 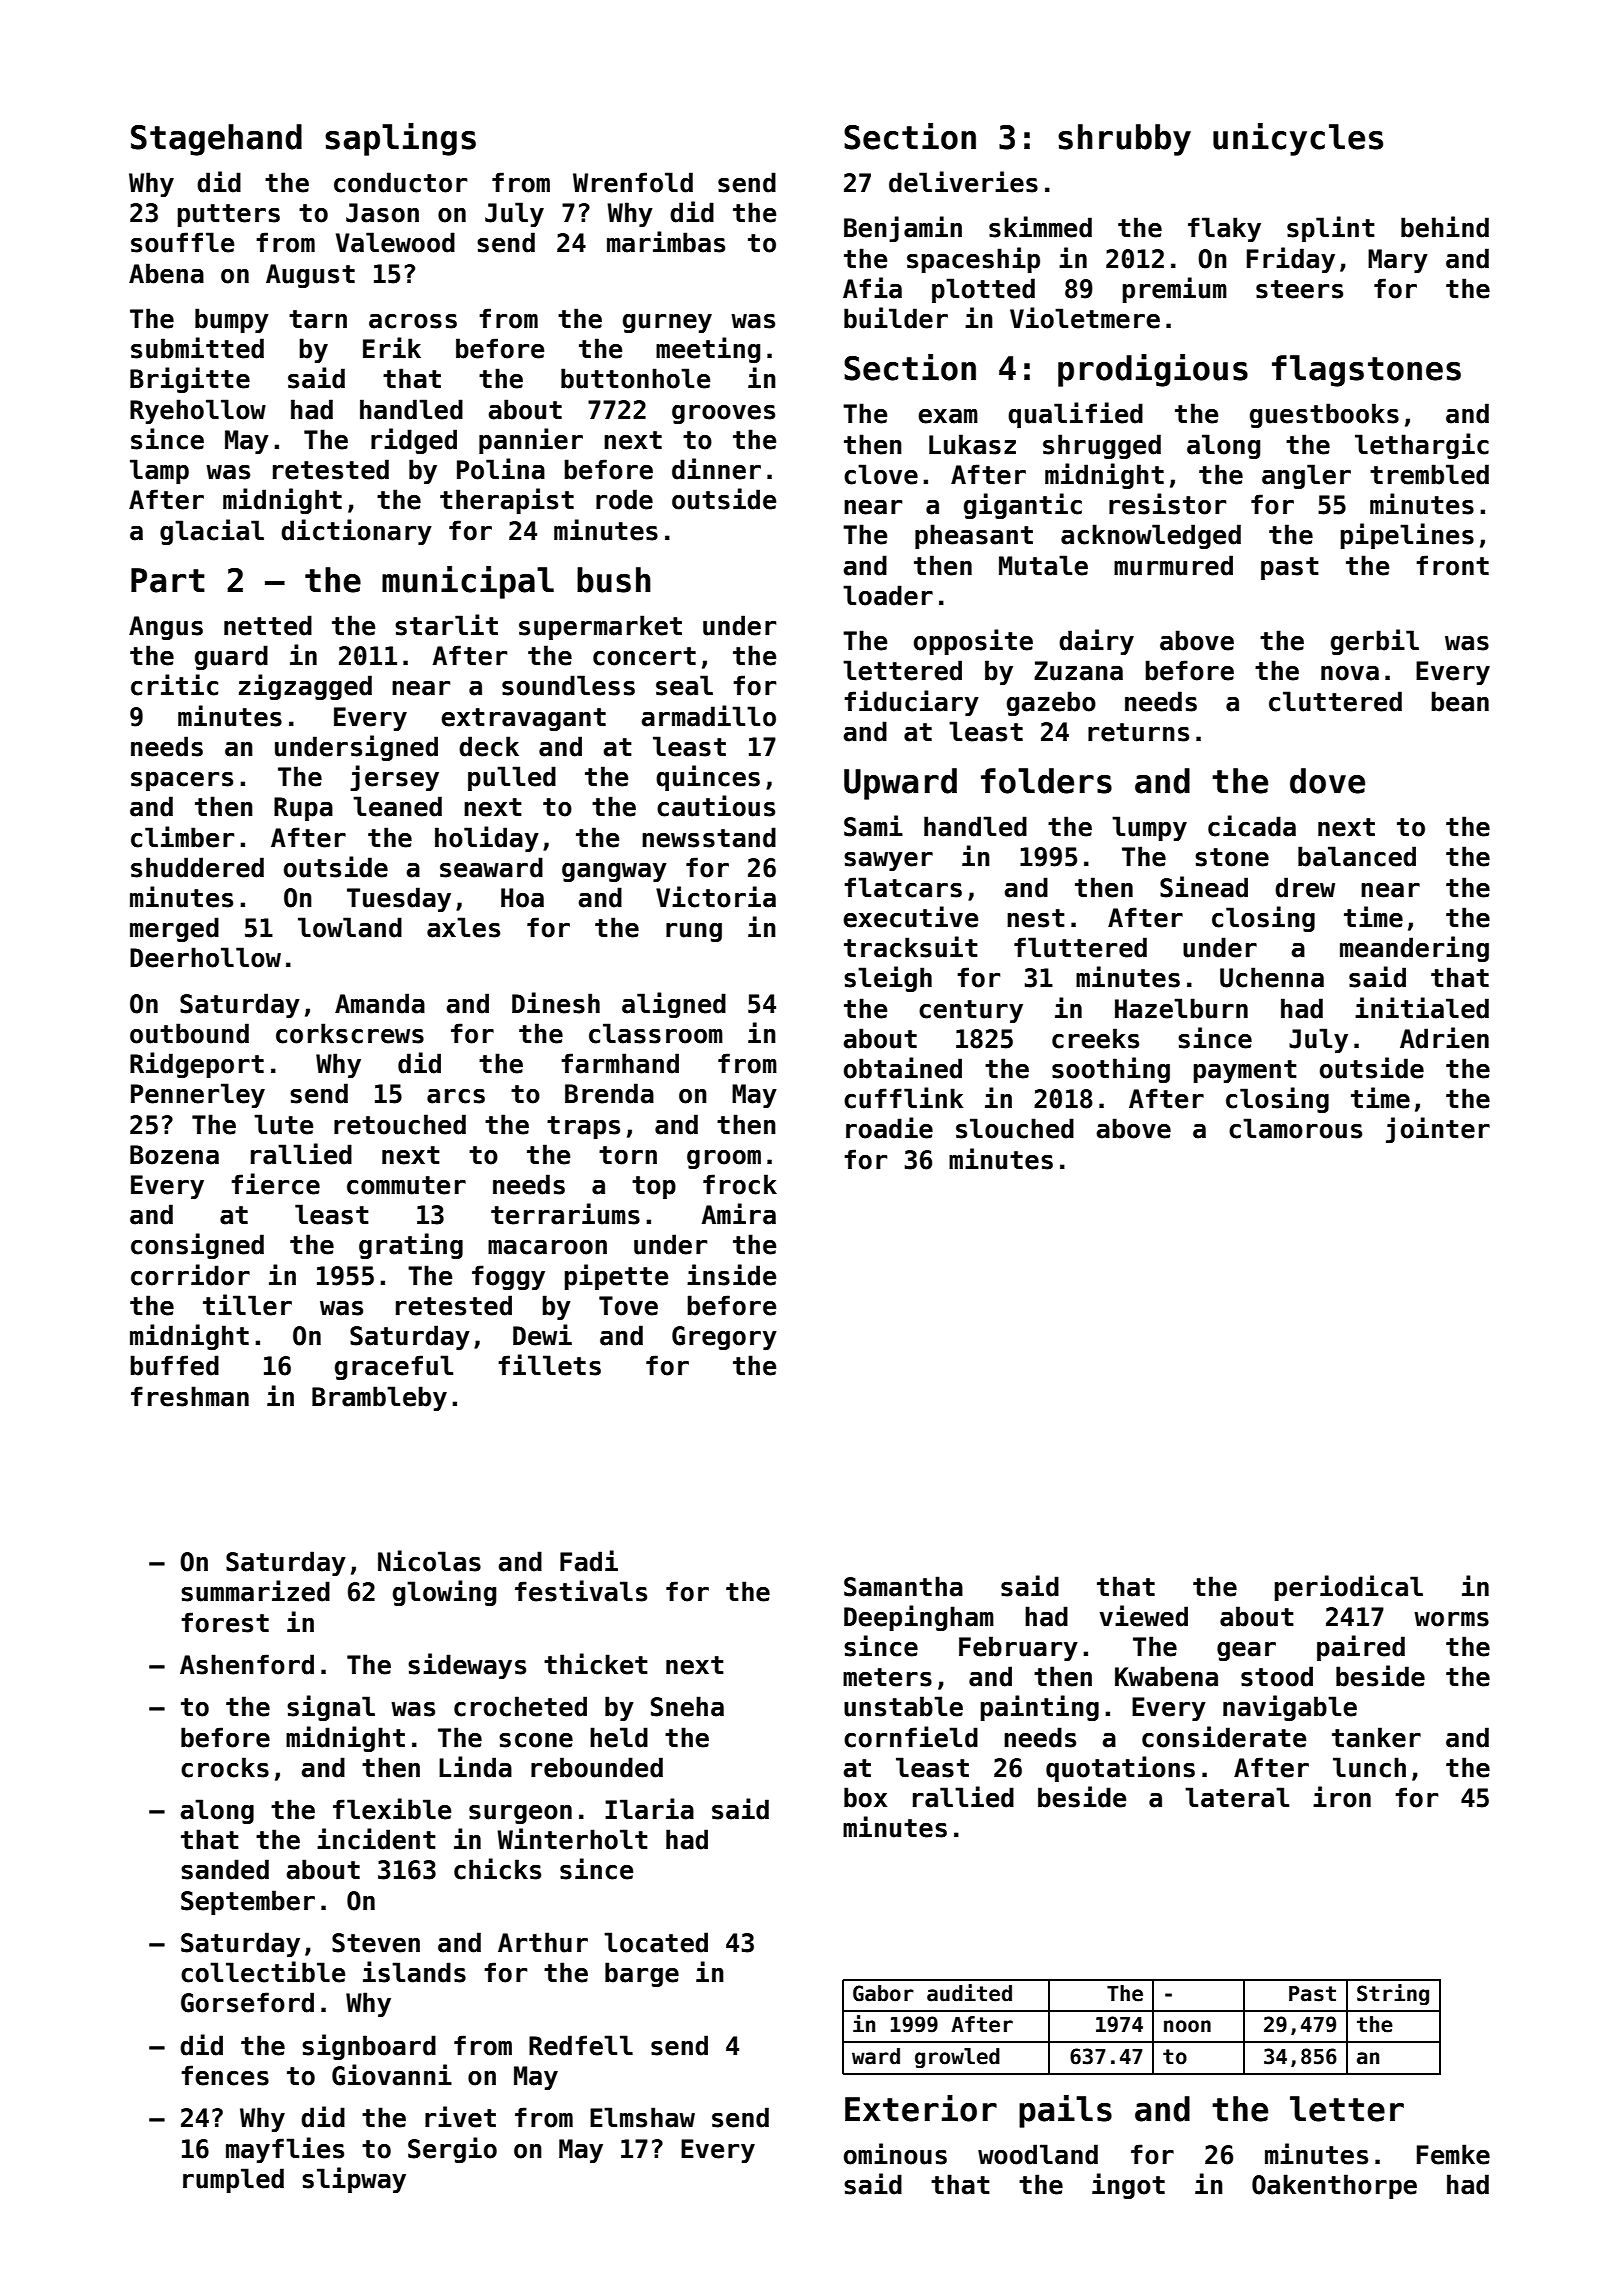 What do you see at coordinates (305, 687) in the document?
I see `zigzagged` at bounding box center [305, 687].
